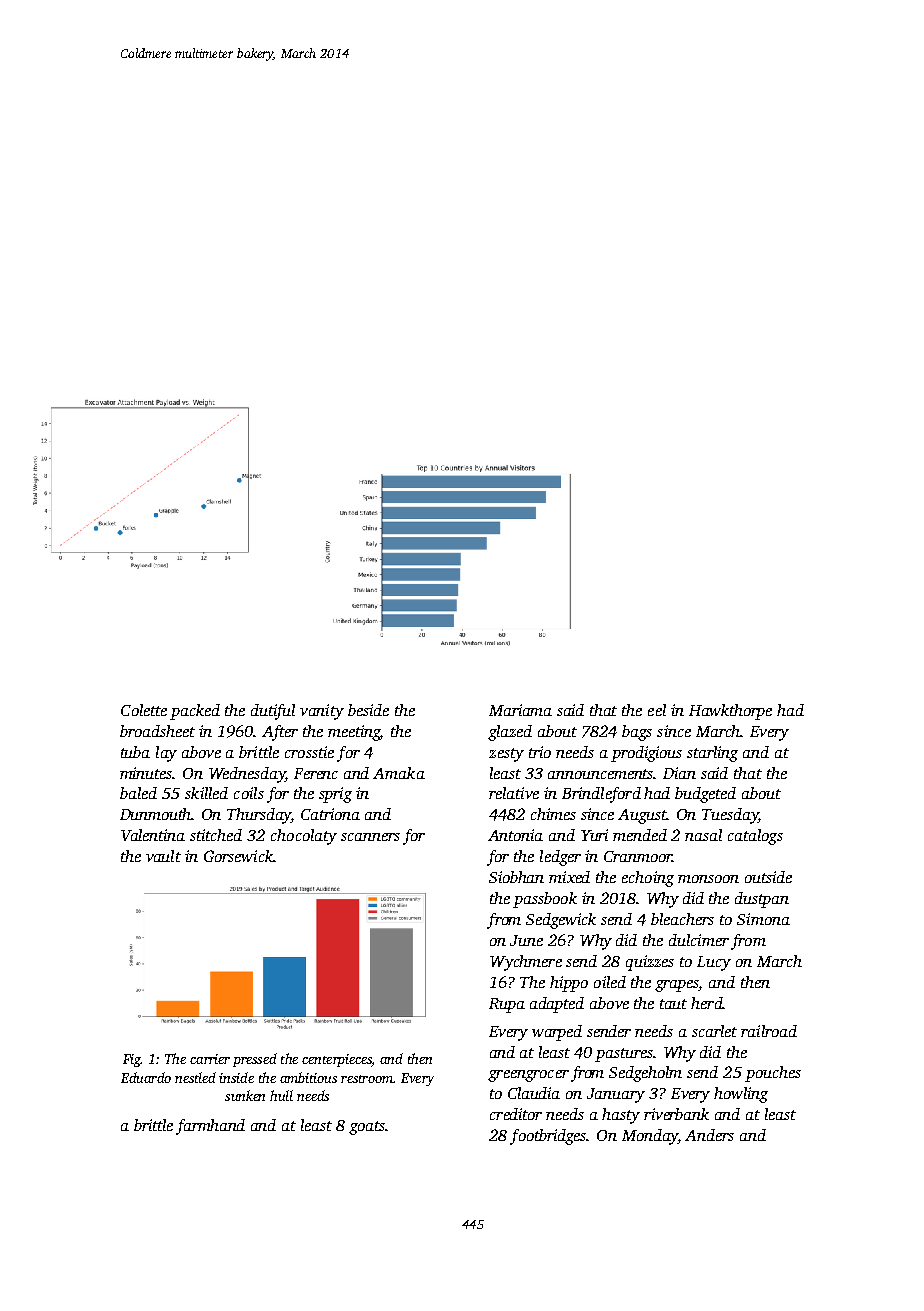  What do you see at coordinates (163, 856) in the image?
I see `vault` at bounding box center [163, 856].
